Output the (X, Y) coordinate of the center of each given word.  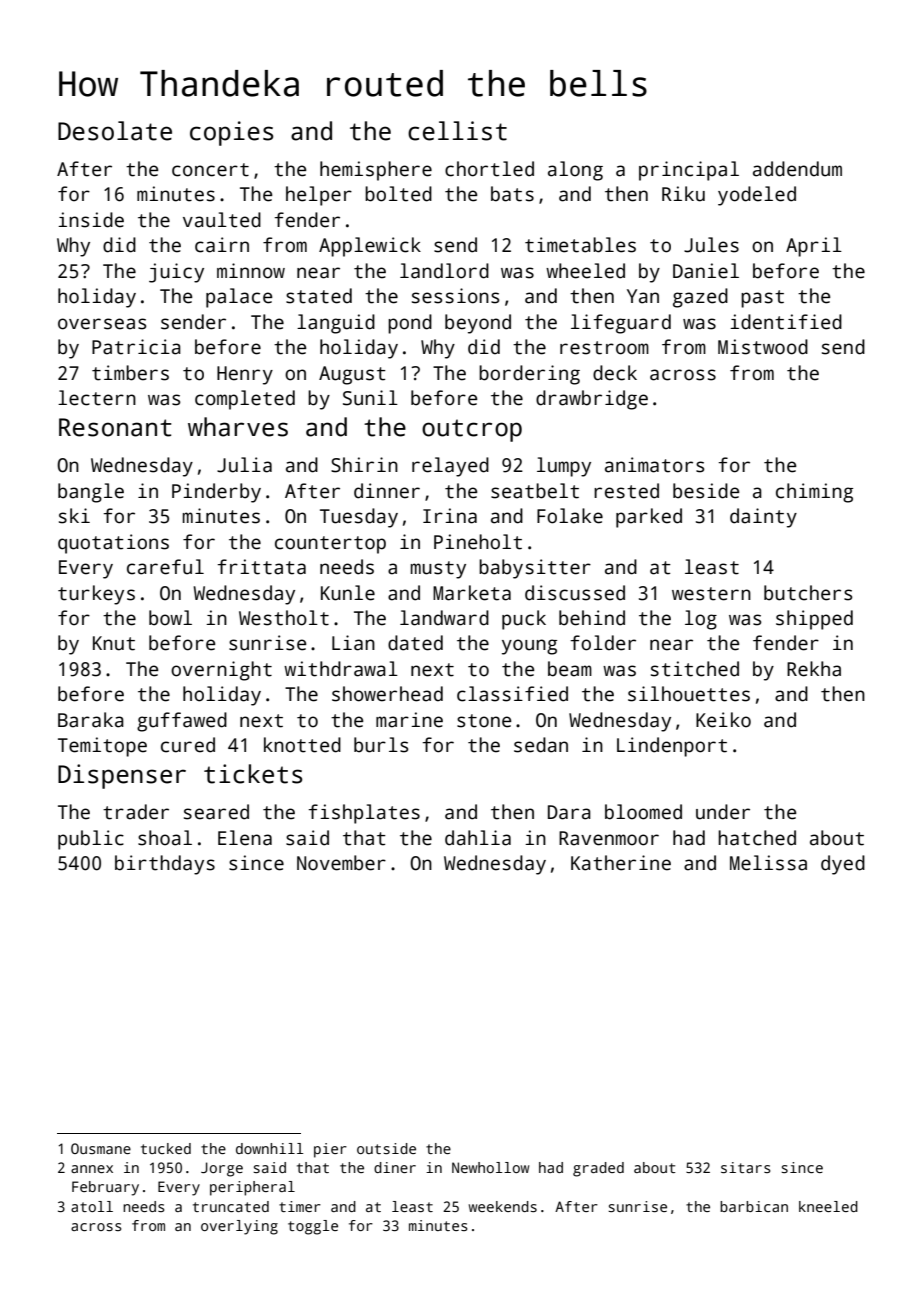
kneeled (828, 1206)
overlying (239, 1227)
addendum (797, 169)
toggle (313, 1227)
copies (232, 133)
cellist (457, 131)
